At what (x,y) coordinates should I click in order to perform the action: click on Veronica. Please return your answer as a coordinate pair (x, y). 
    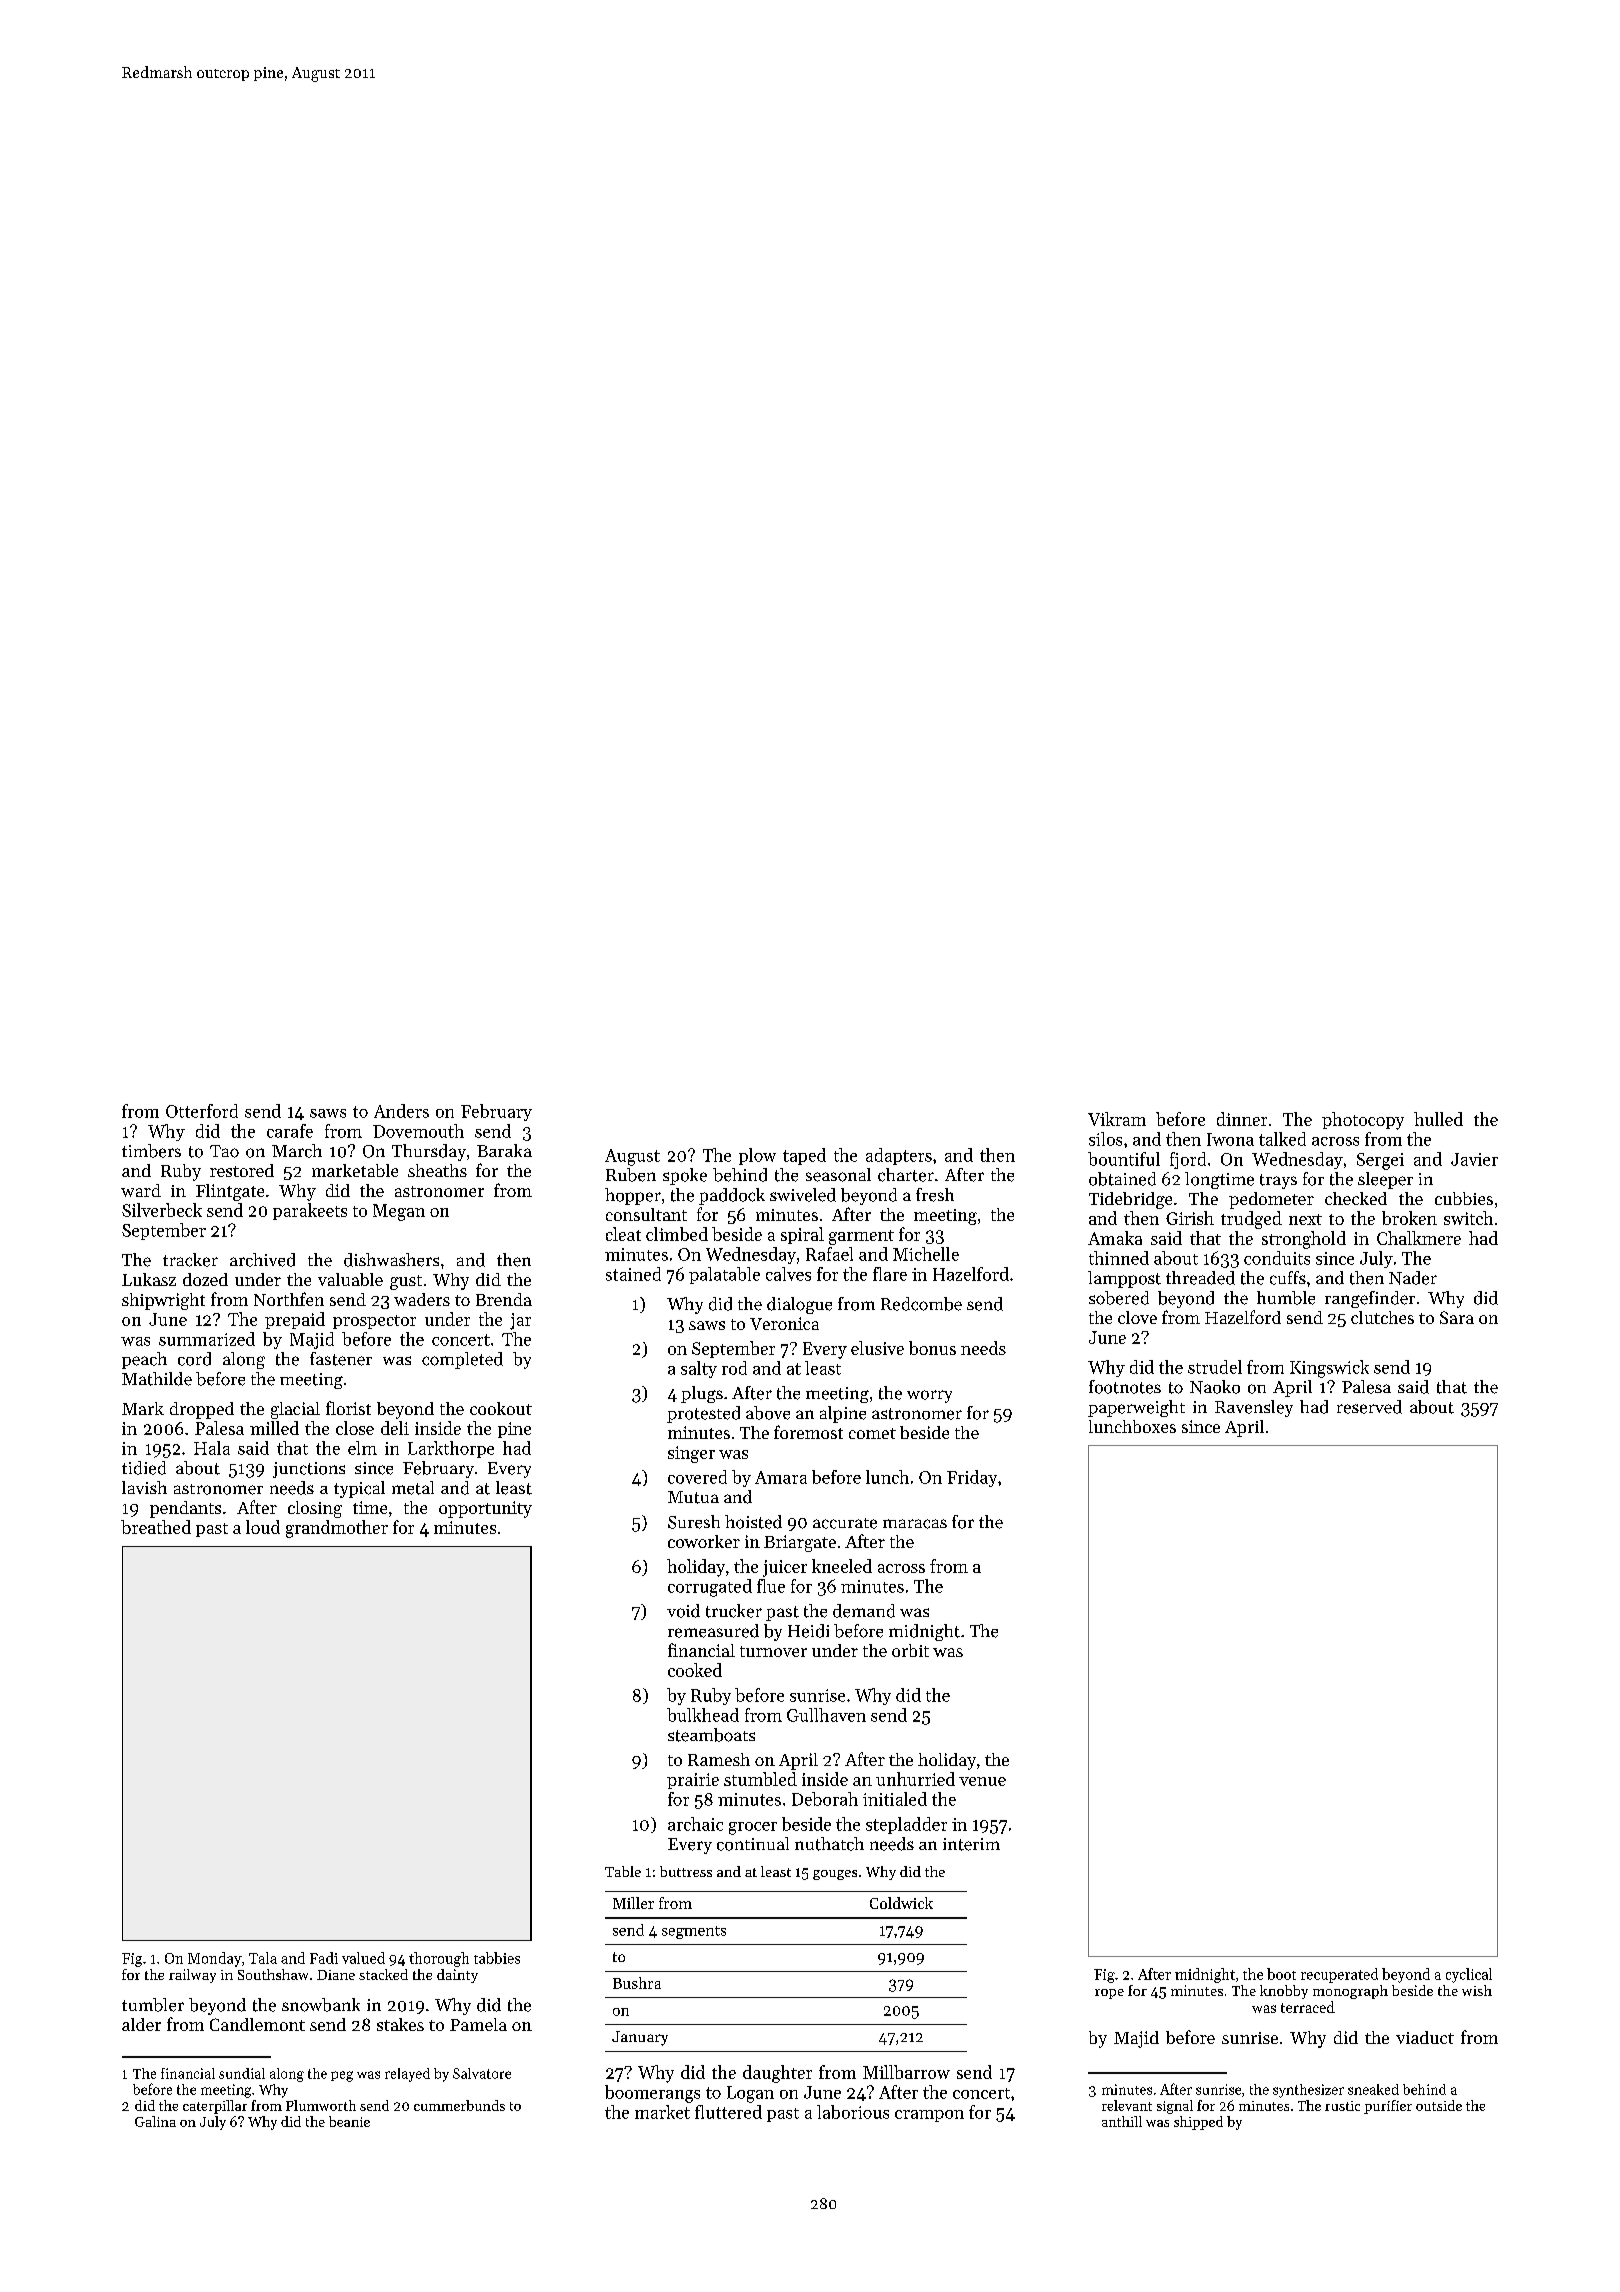
    Looking at the image, I should click on (784, 1323).
